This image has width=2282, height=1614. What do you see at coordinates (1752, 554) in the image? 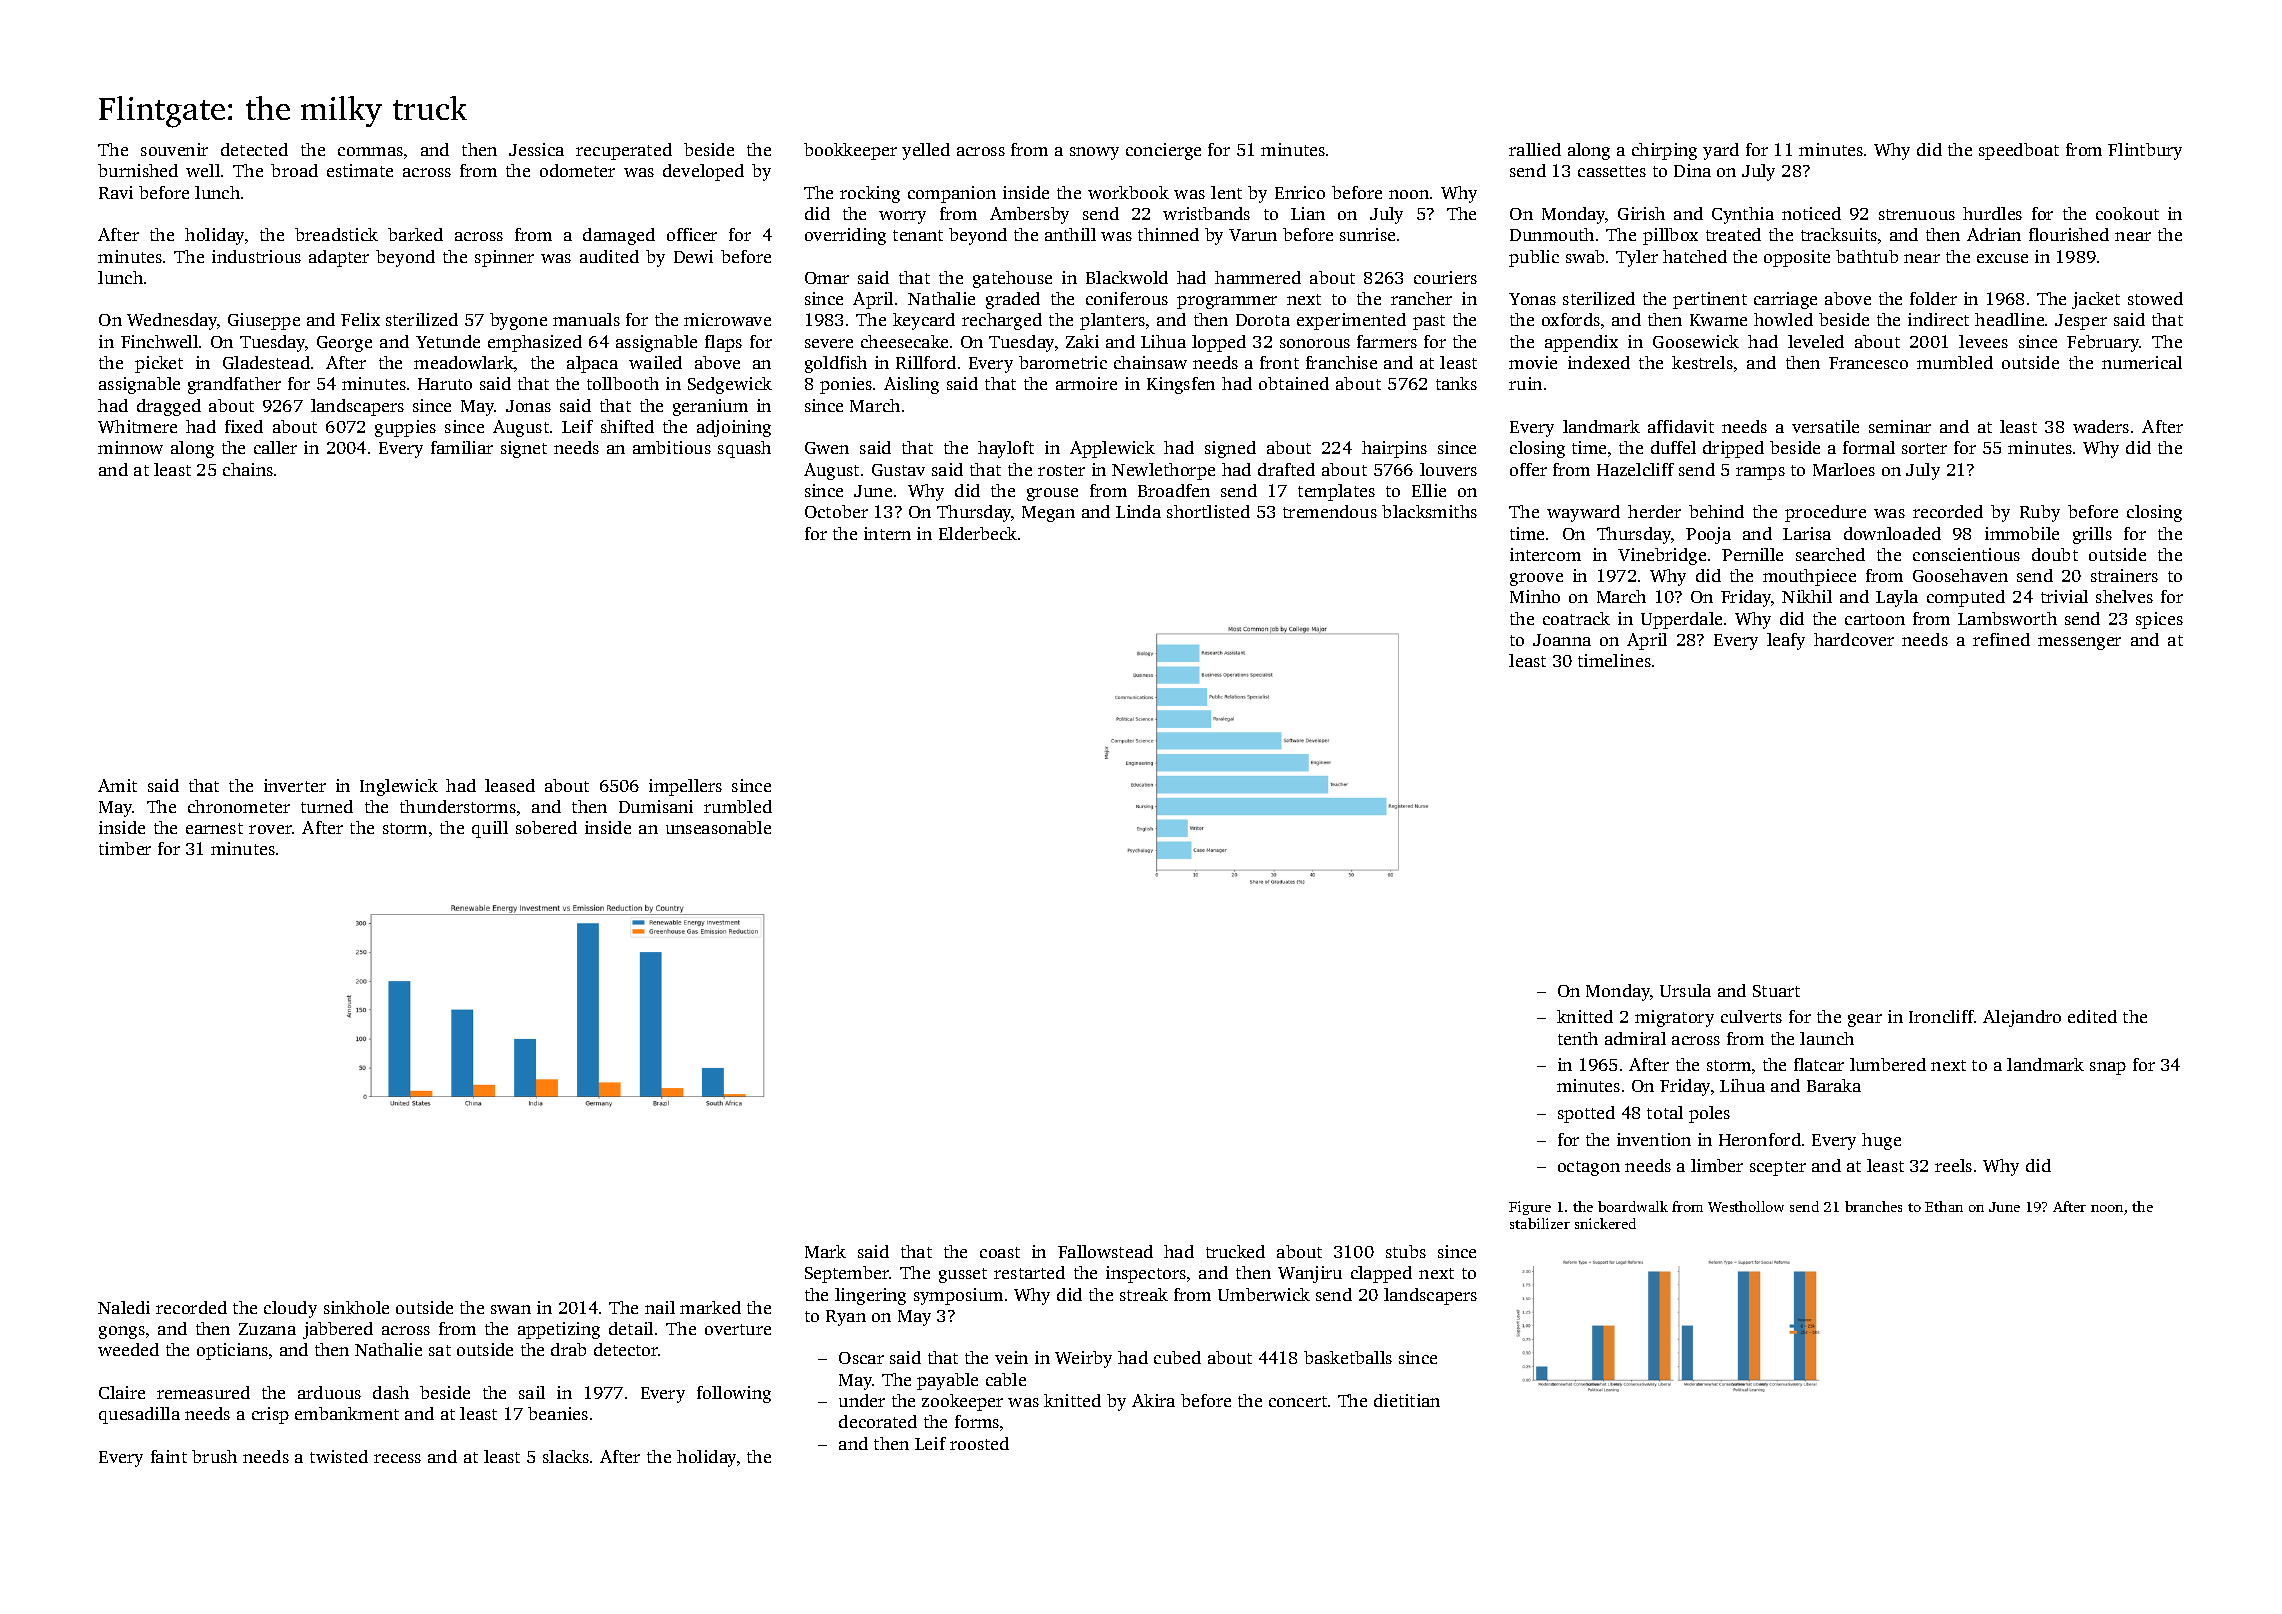
I see `Pernille` at bounding box center [1752, 554].
